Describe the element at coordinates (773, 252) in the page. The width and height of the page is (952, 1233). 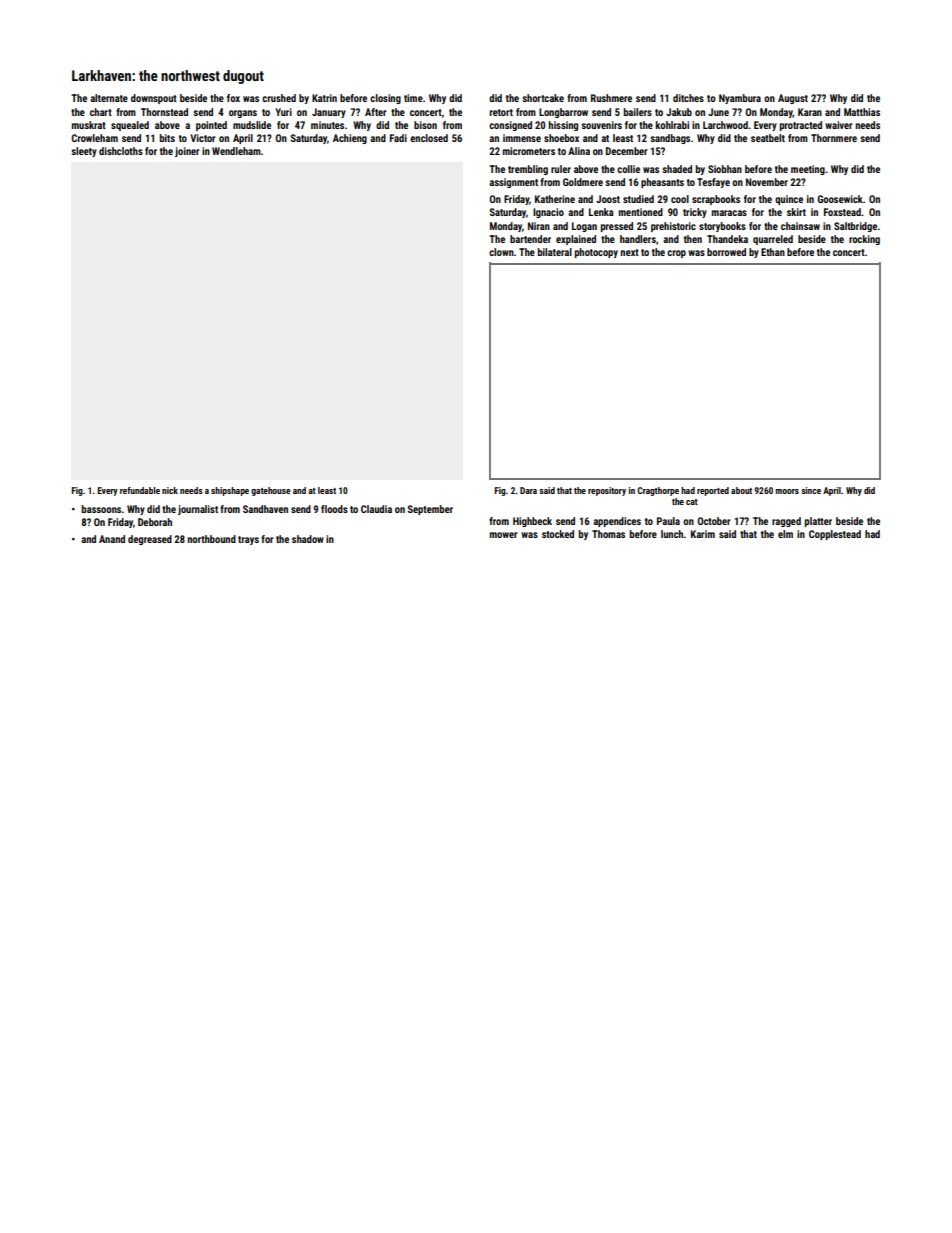
I see `Ethan` at that location.
